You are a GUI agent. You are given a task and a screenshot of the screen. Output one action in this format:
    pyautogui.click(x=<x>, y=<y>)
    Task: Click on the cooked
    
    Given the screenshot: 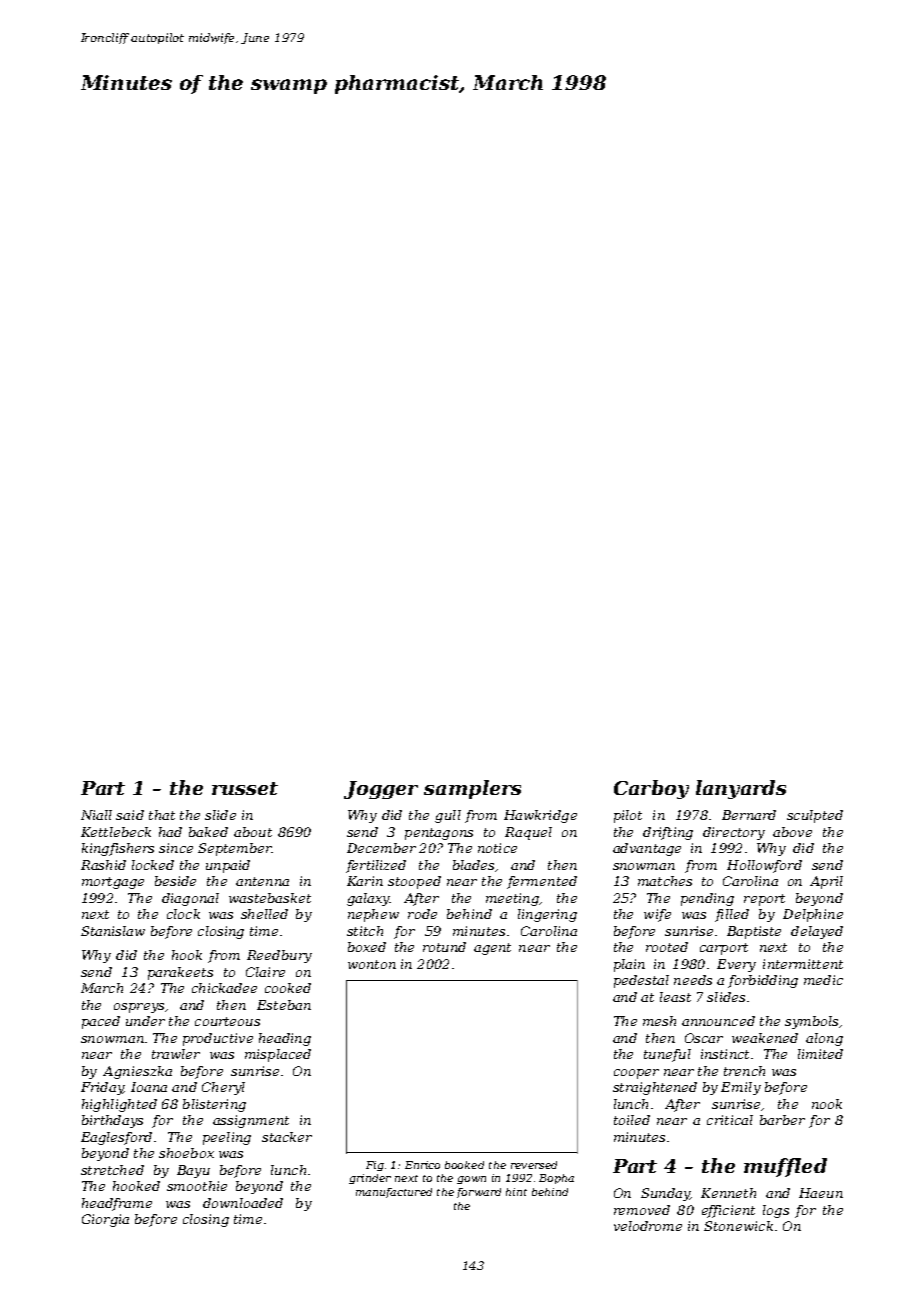 What is the action you would take?
    pyautogui.click(x=288, y=988)
